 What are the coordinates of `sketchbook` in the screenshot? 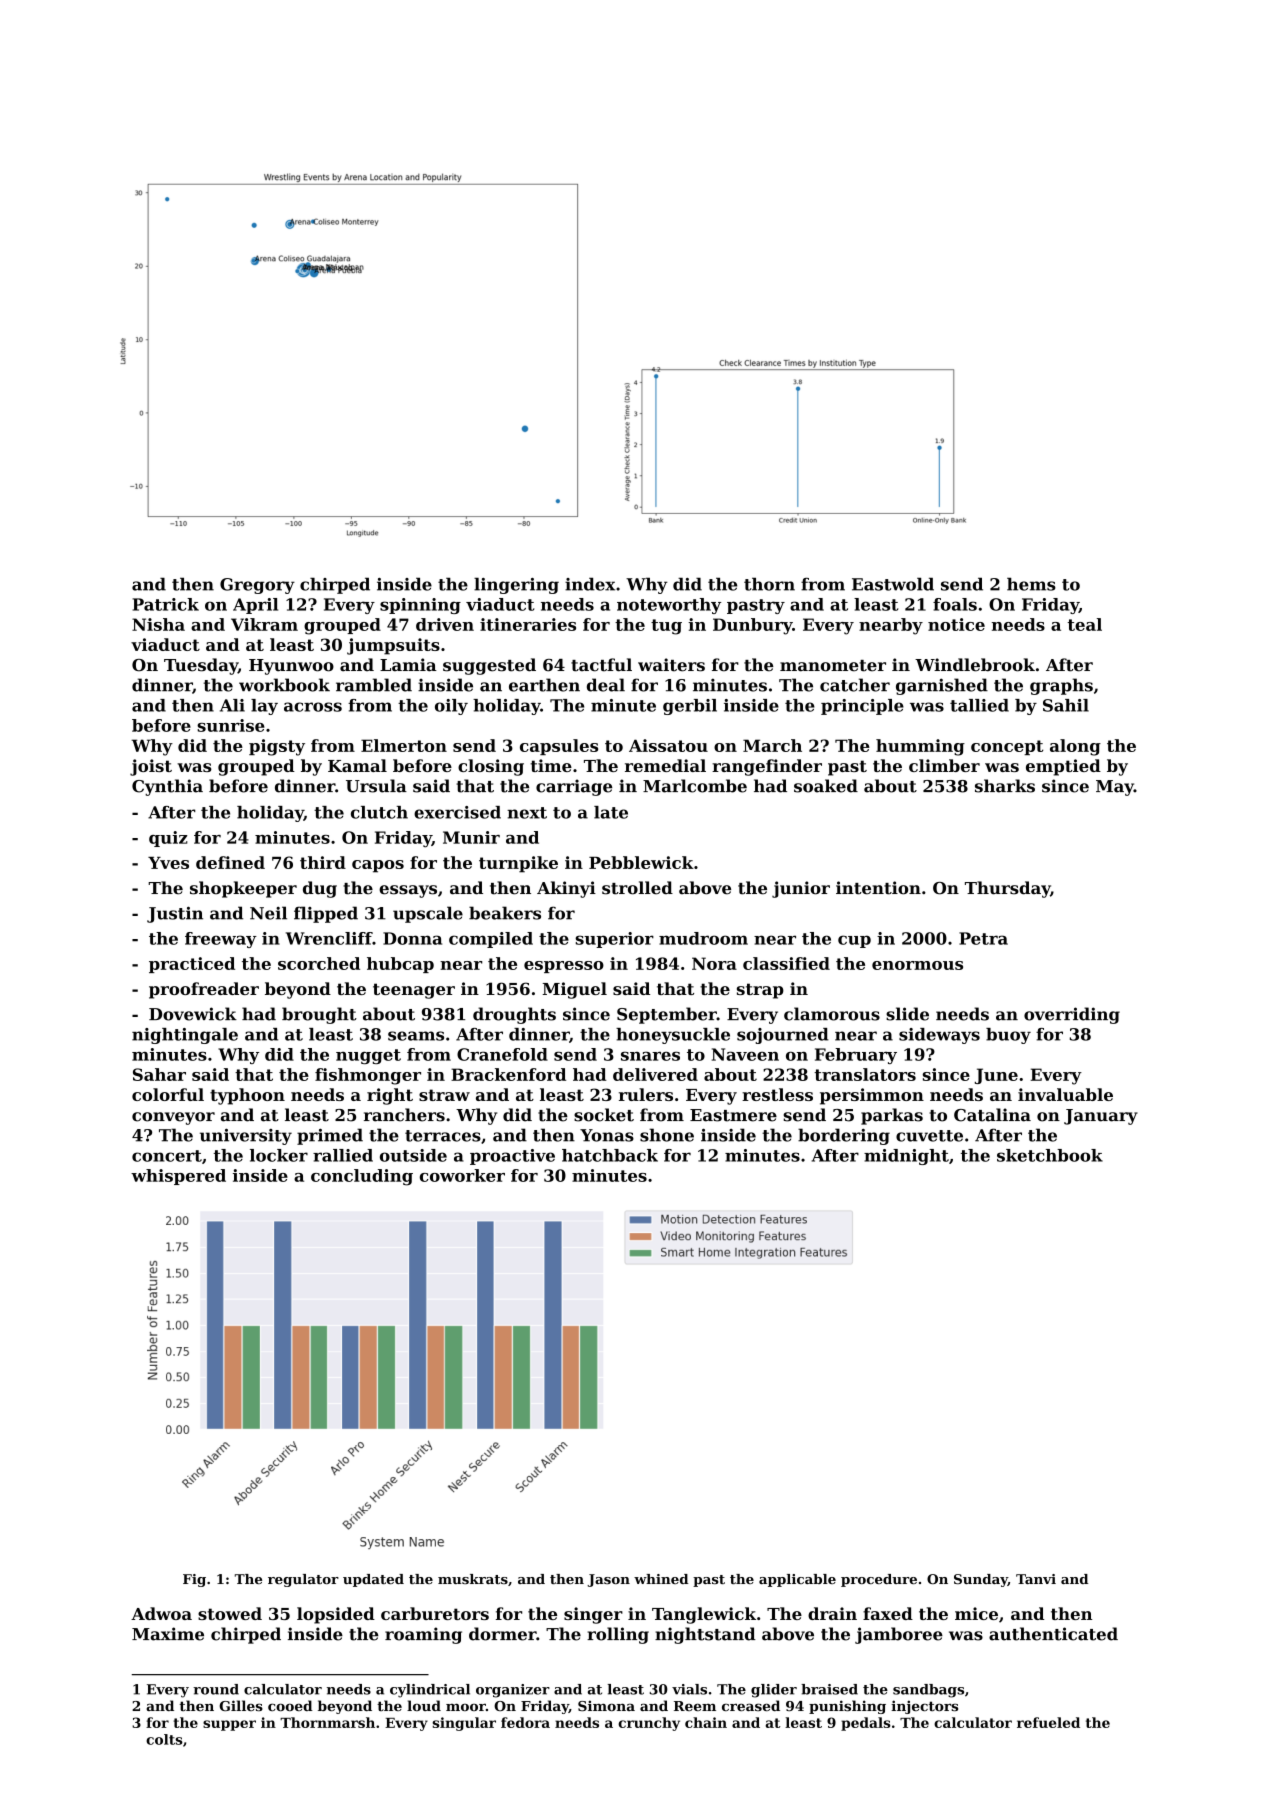 It's located at (1050, 1155).
